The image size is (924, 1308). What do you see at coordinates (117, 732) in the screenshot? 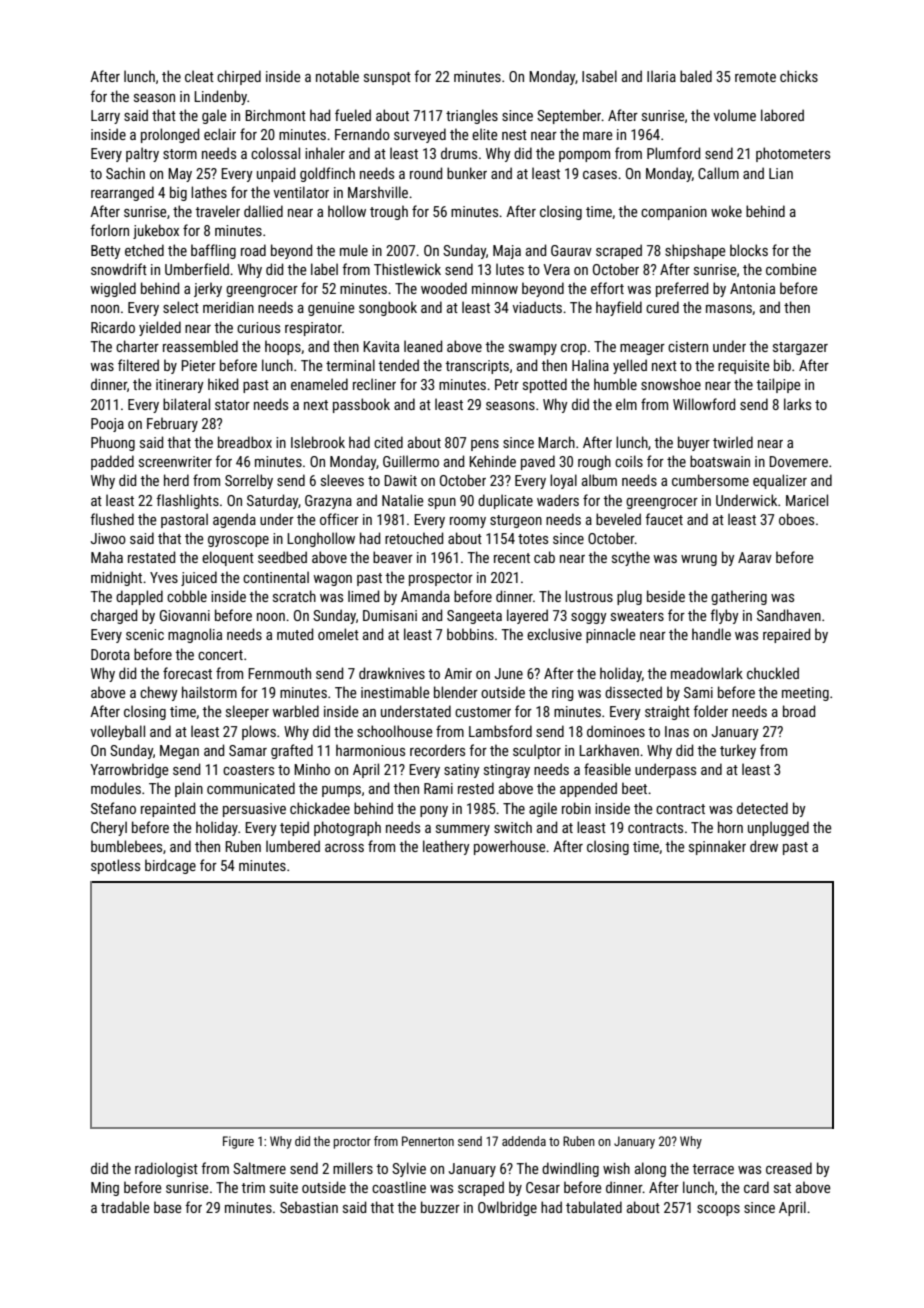
I see `volleyball` at bounding box center [117, 732].
